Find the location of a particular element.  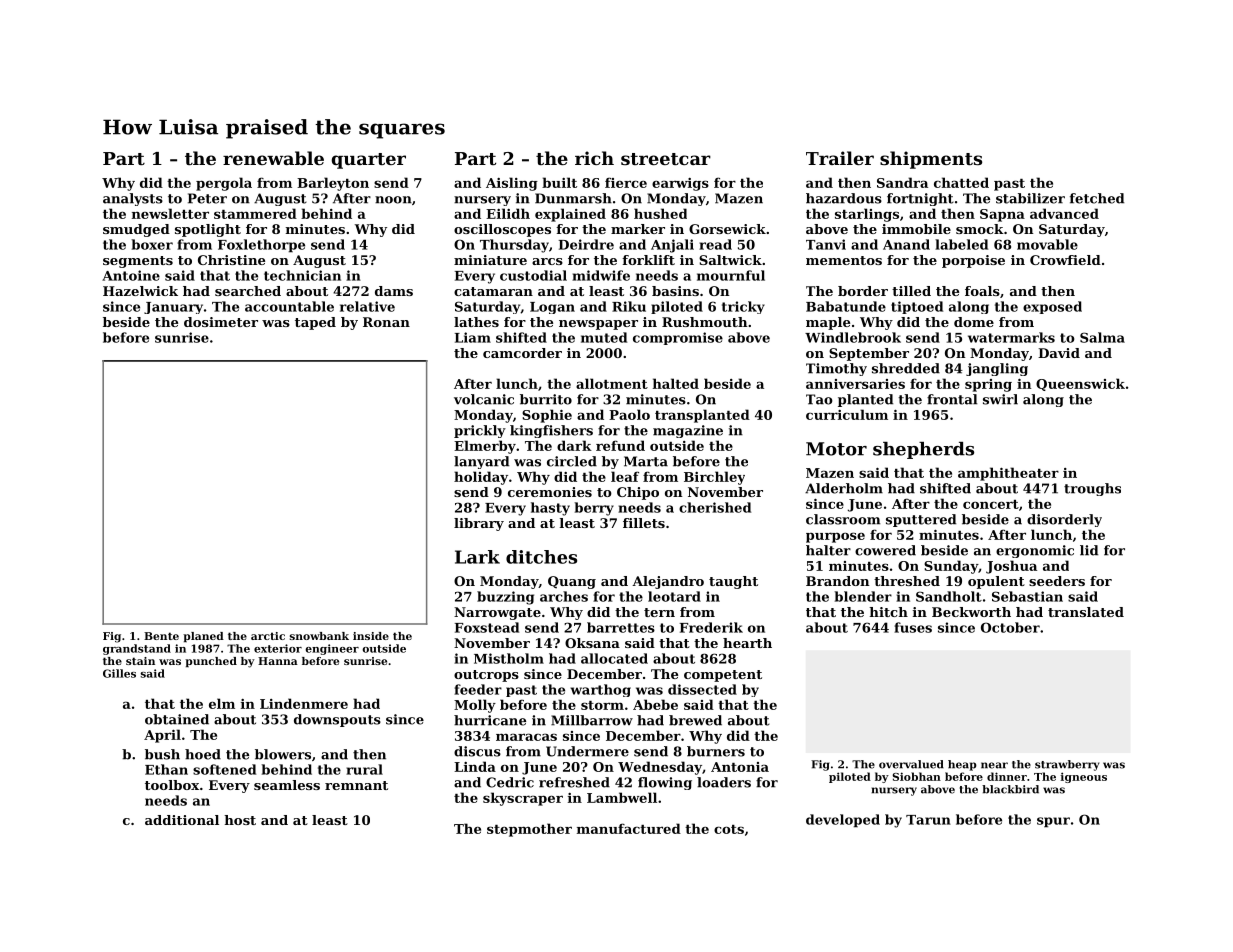

Bente is located at coordinates (161, 636).
